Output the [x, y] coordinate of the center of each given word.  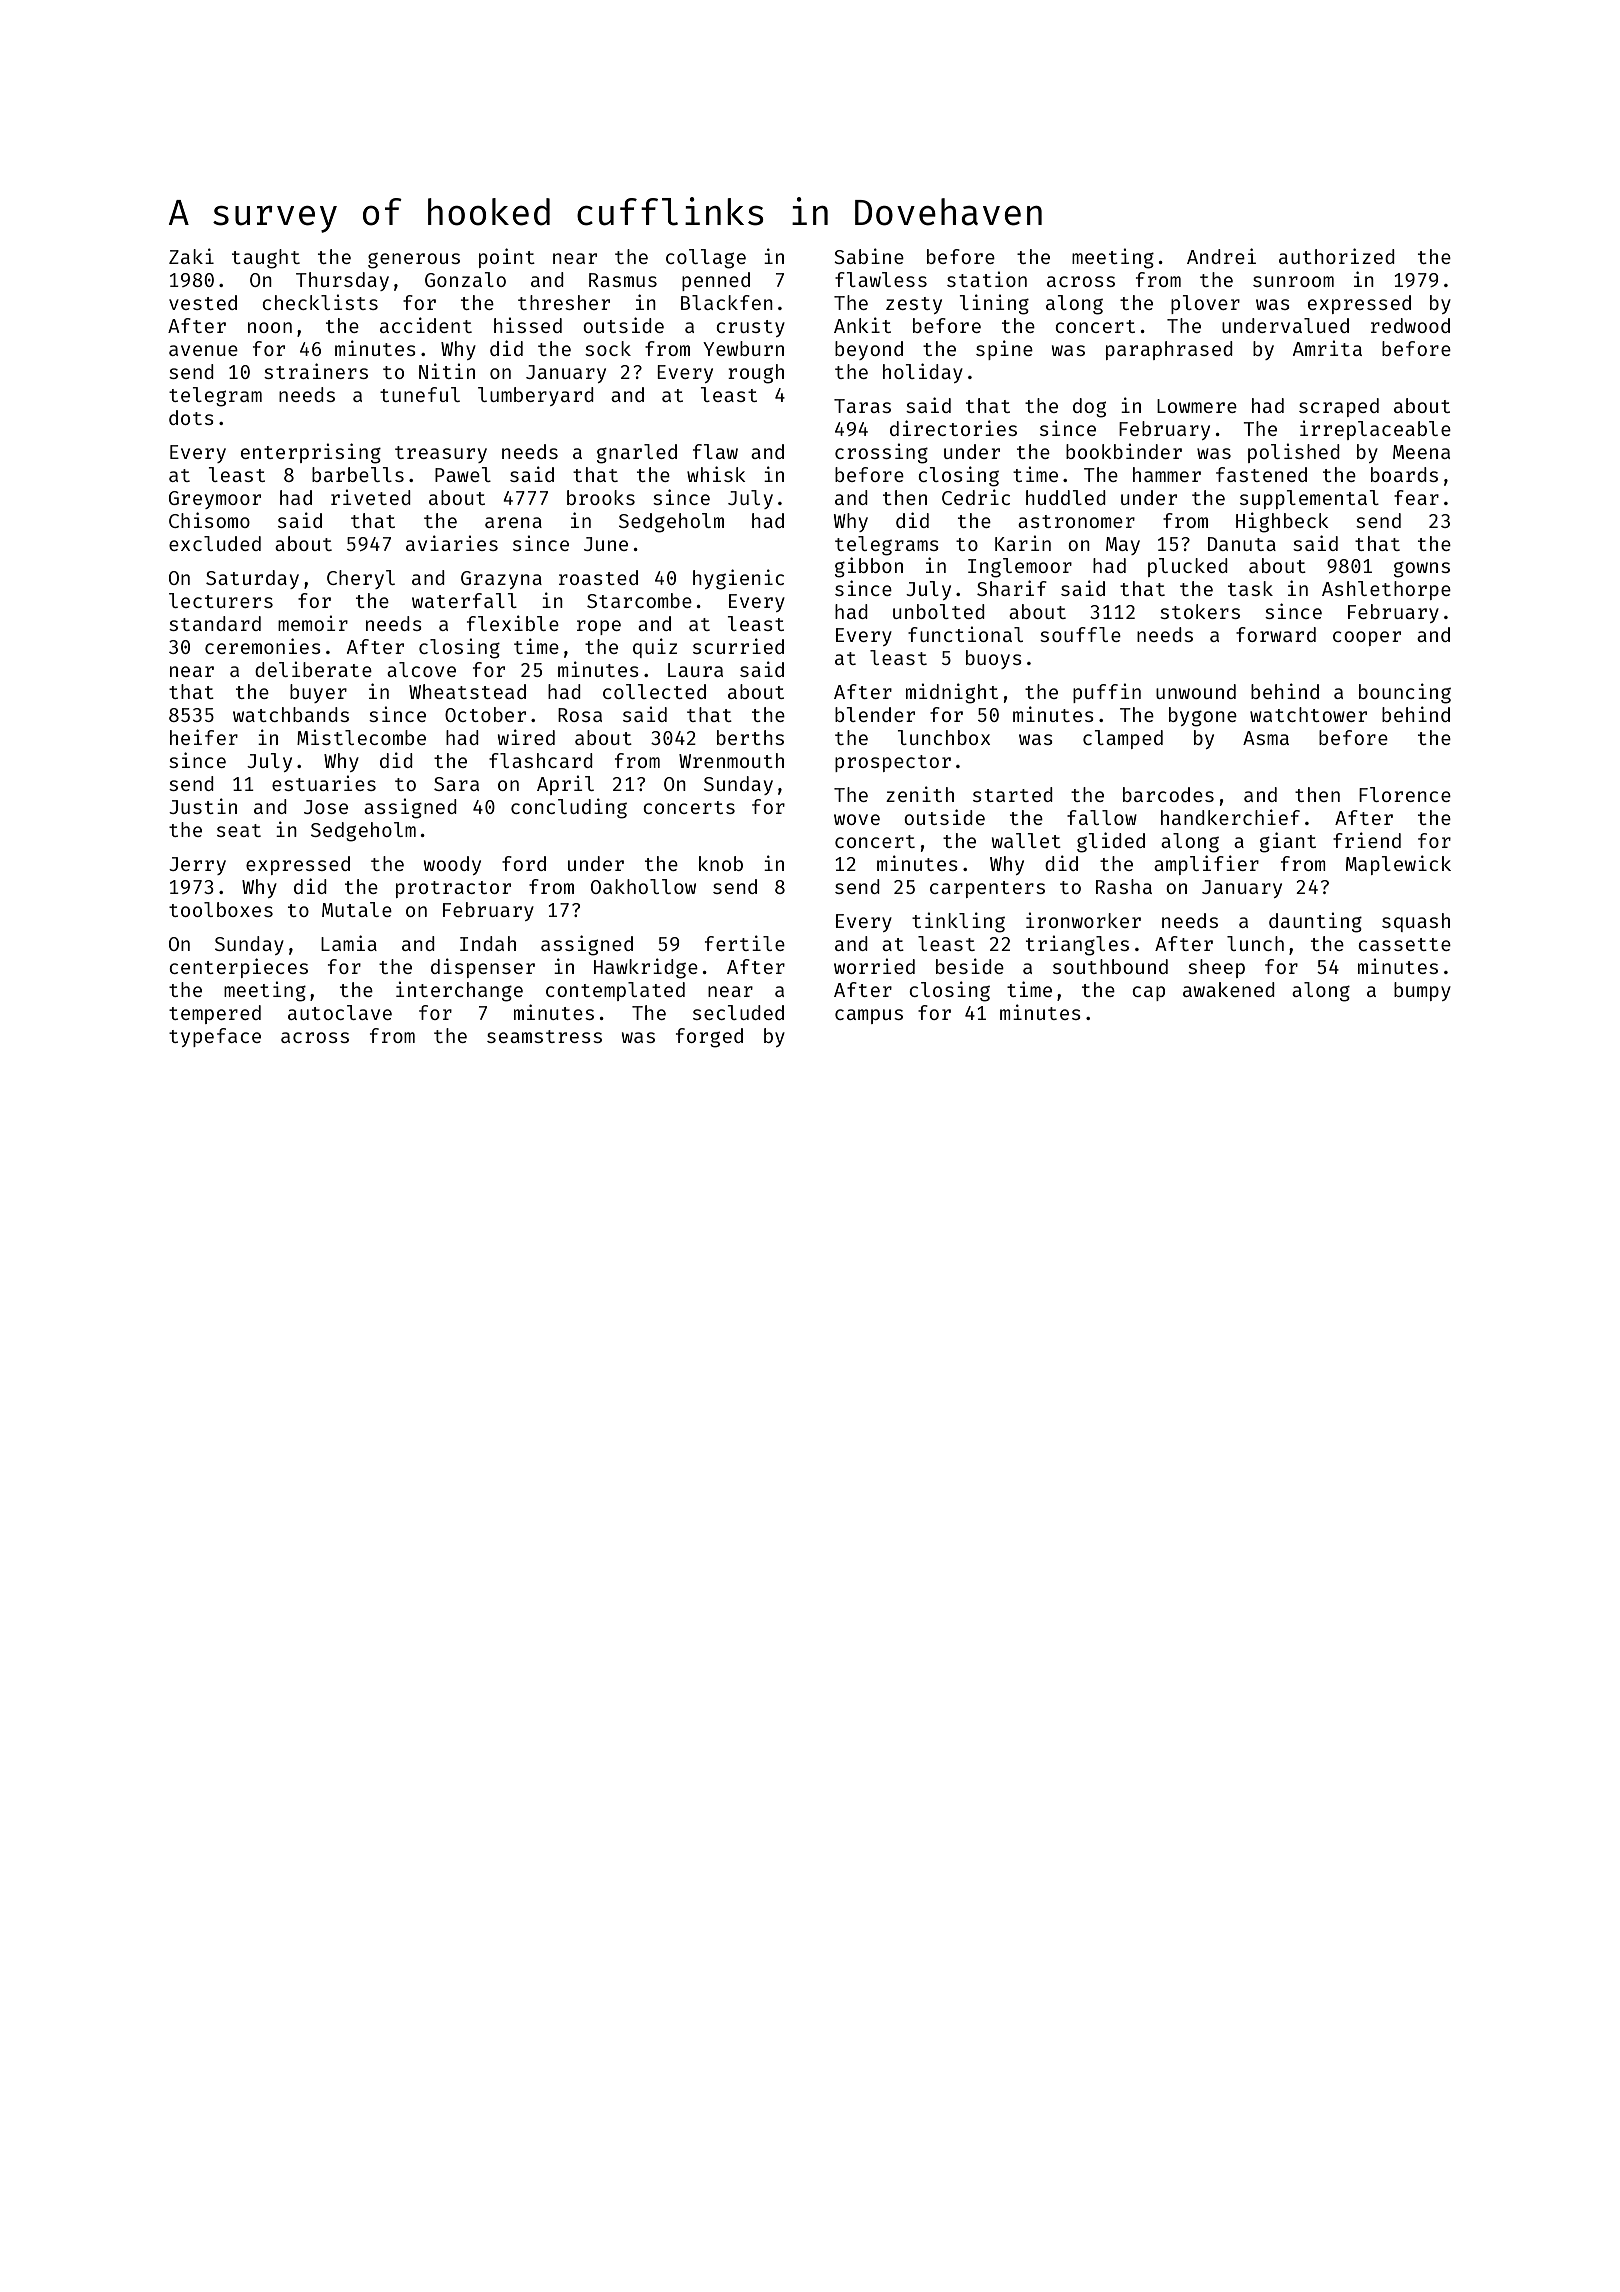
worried [874, 966]
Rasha [1124, 886]
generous [414, 261]
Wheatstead [467, 691]
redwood [1410, 325]
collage [706, 259]
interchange [459, 991]
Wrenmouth [731, 760]
